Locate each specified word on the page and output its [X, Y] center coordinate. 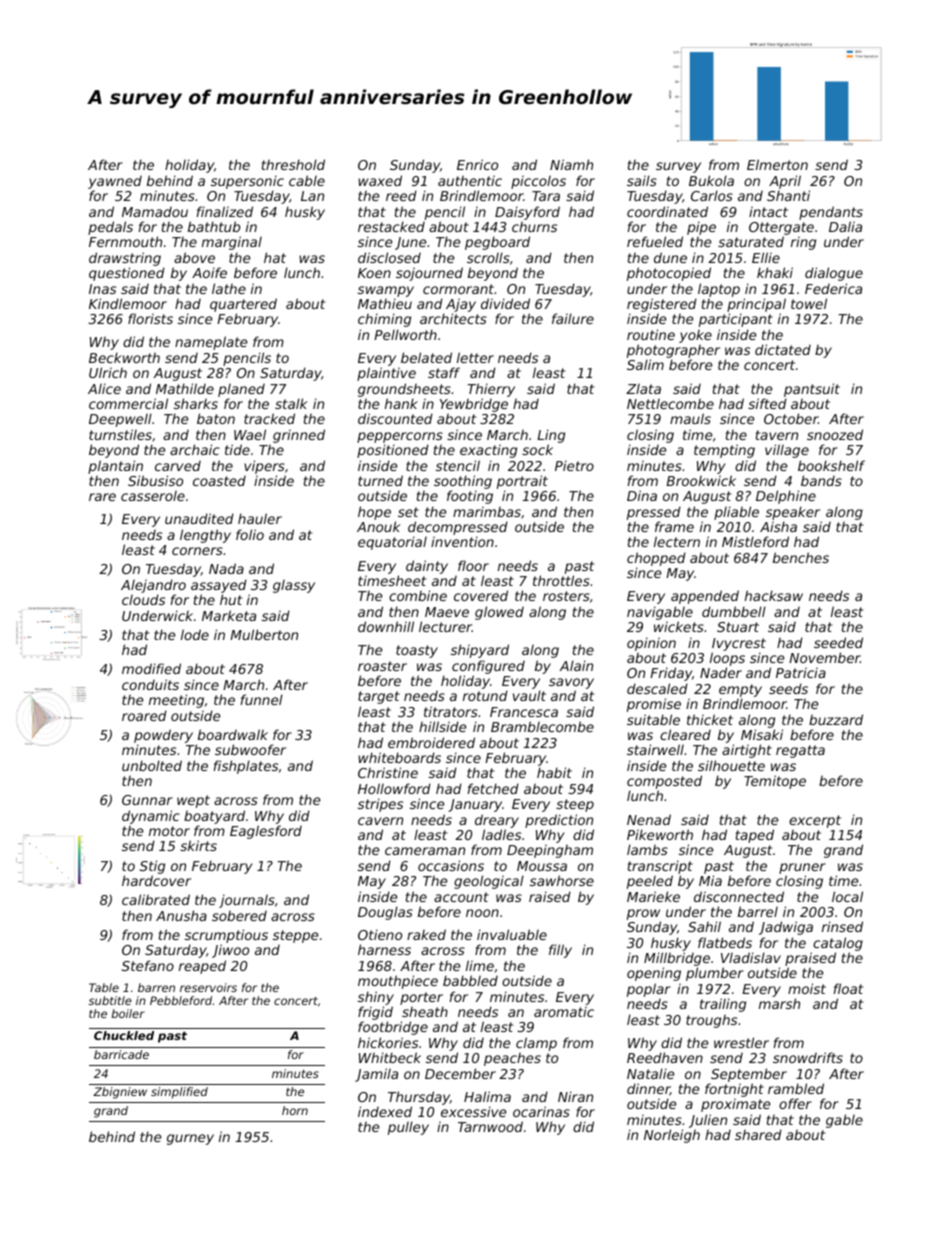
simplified [179, 1093]
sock [537, 449]
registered [662, 305]
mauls [690, 418]
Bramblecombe [542, 726]
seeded [838, 642]
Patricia [801, 673]
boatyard [214, 817]
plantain [115, 467]
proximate [735, 1105]
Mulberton [264, 634]
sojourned [429, 274]
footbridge [393, 1028]
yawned [115, 182]
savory [571, 683]
